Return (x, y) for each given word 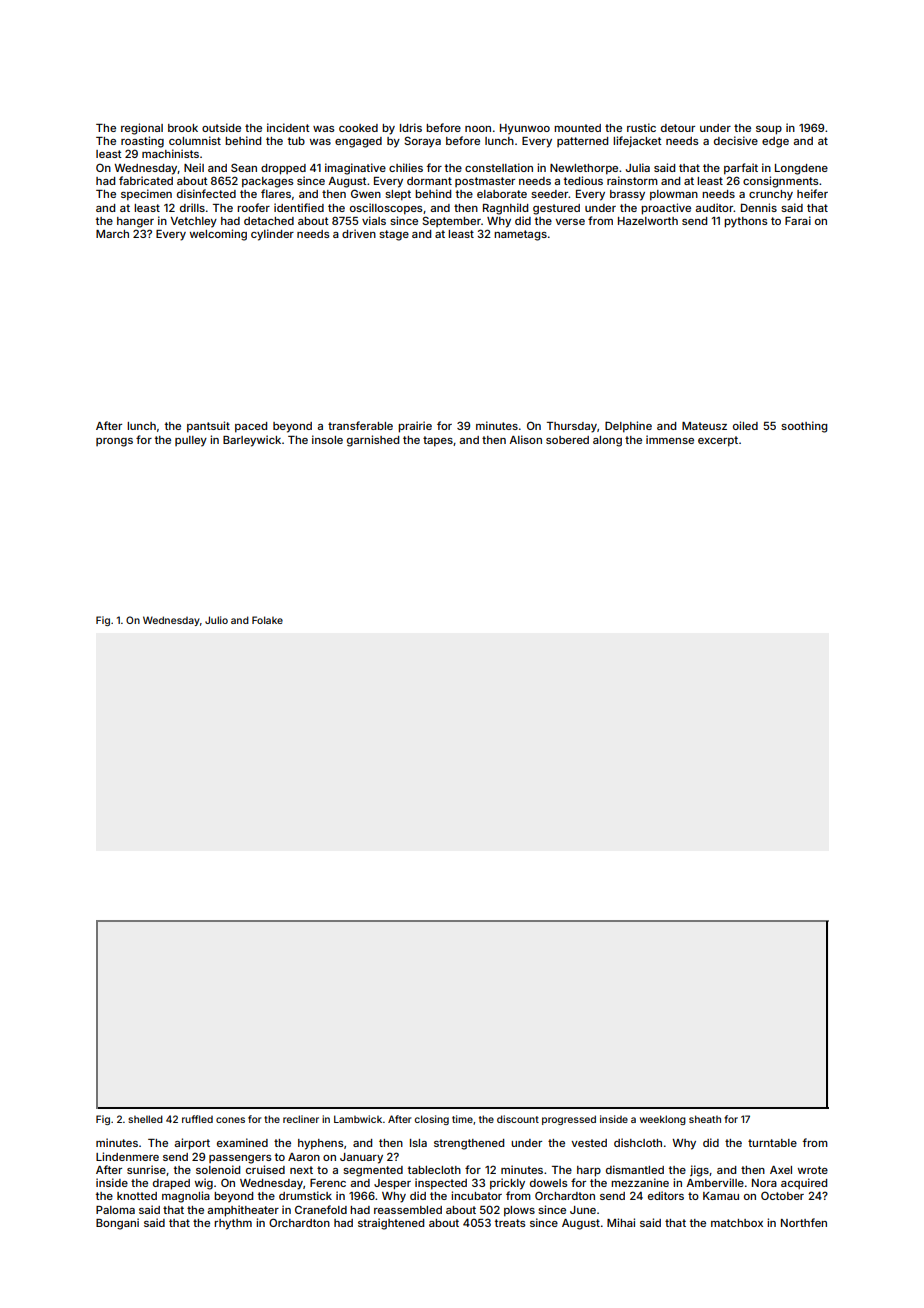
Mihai (621, 1222)
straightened (391, 1224)
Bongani (117, 1224)
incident (288, 127)
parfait (741, 169)
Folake (267, 620)
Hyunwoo (525, 129)
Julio (216, 620)
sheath (705, 1119)
